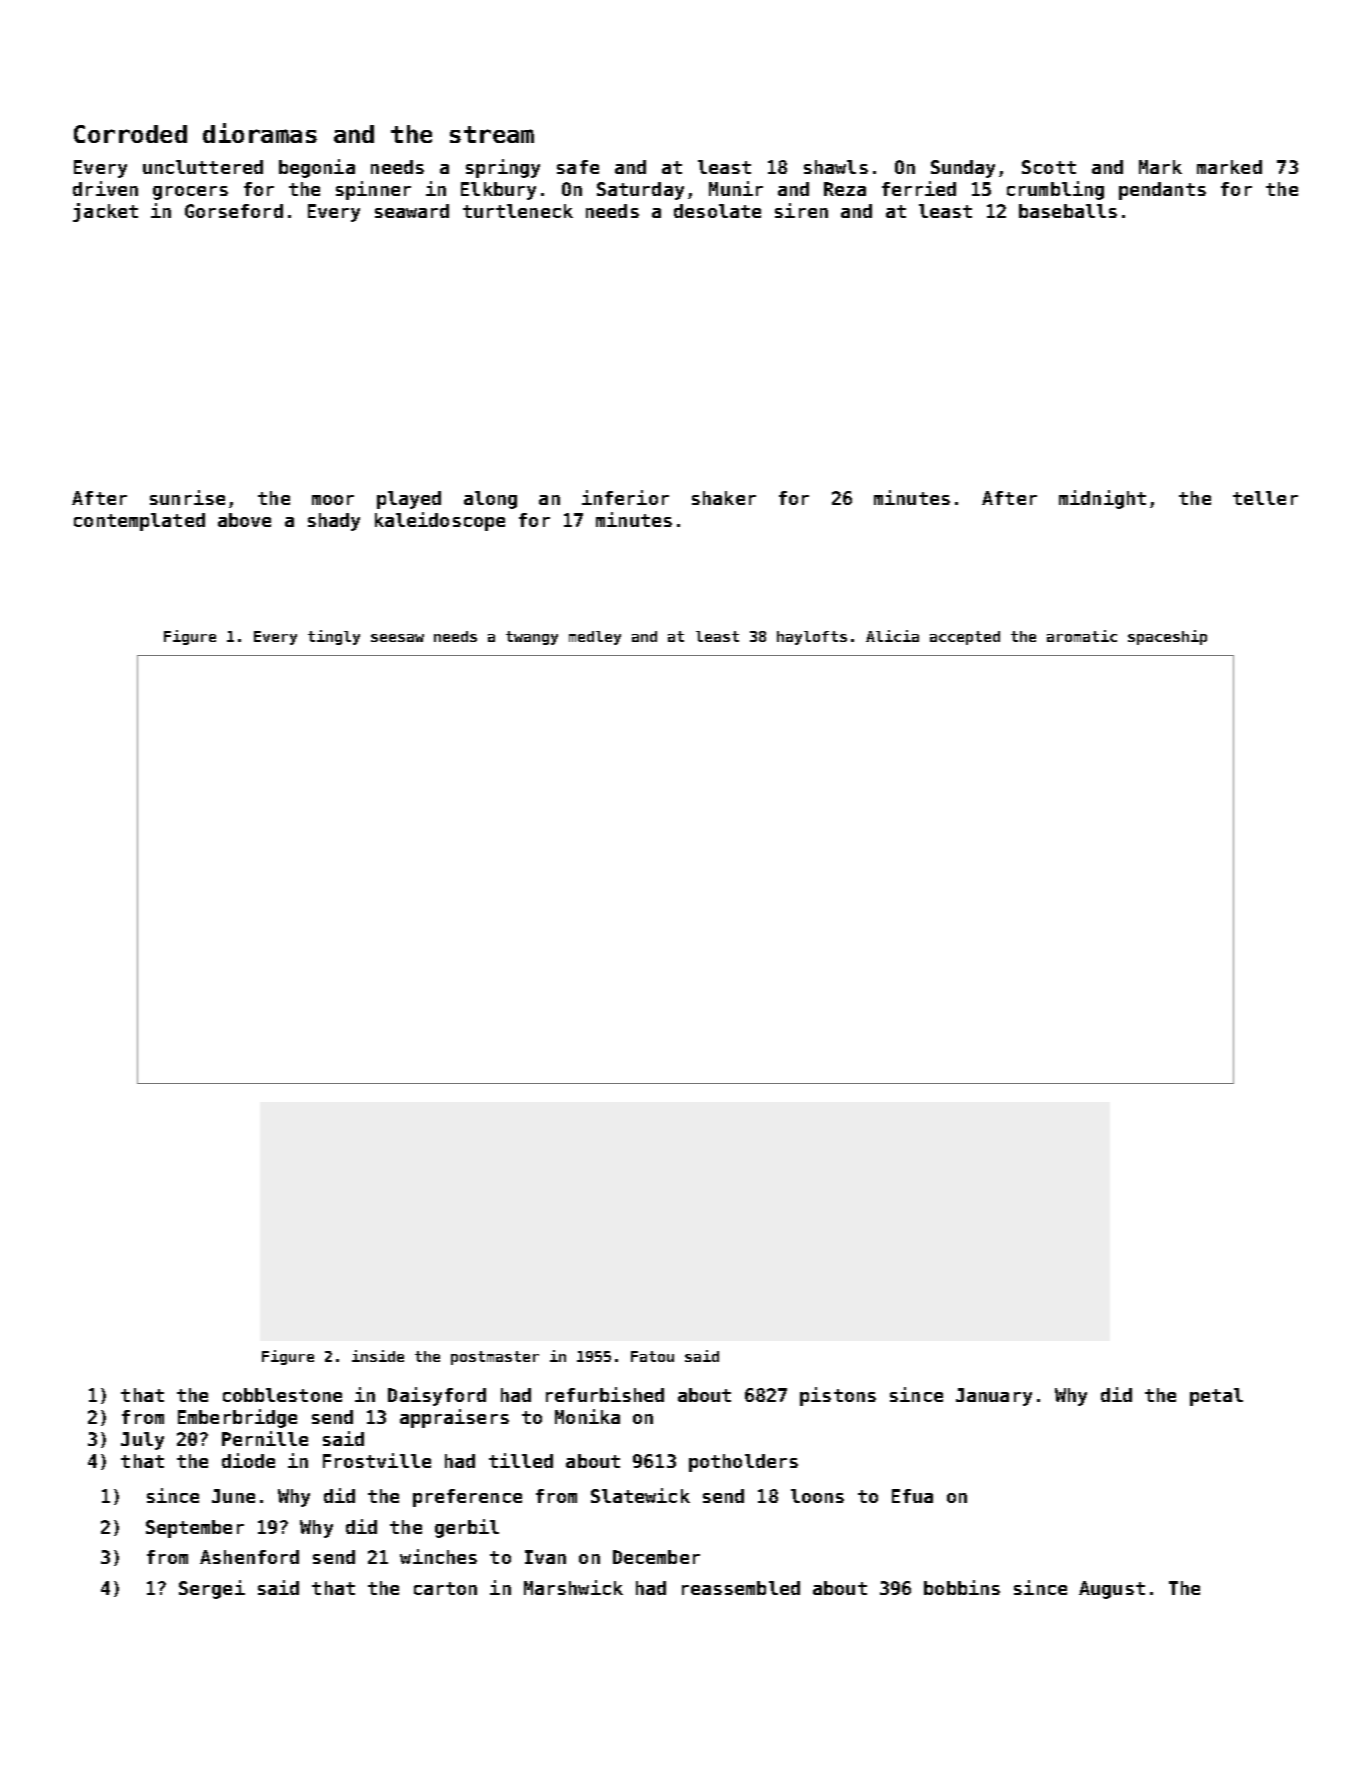  What do you see at coordinates (445, 1588) in the document?
I see `carton` at bounding box center [445, 1588].
